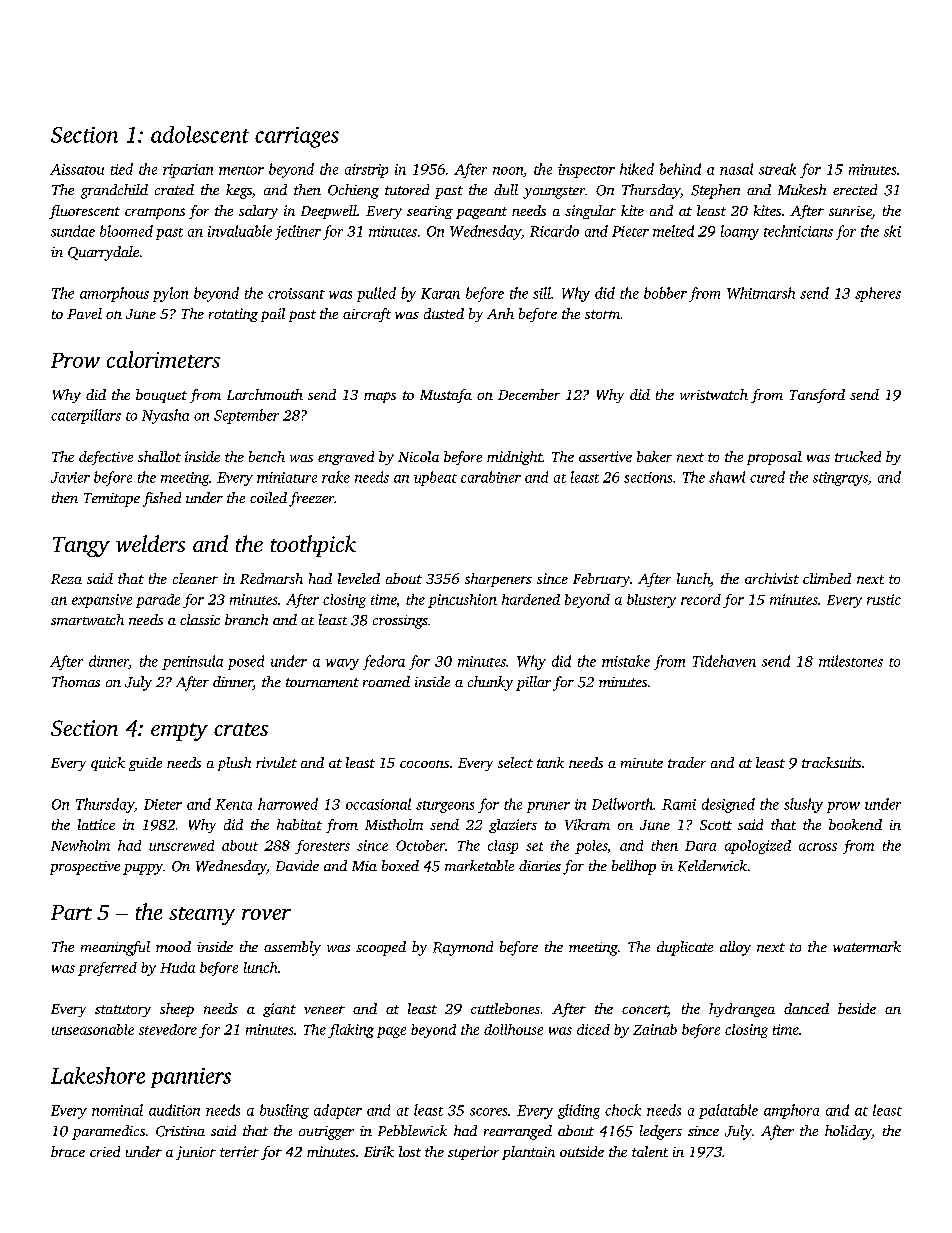 This page has height=1233, width=952. I want to click on Raymond, so click(463, 948).
